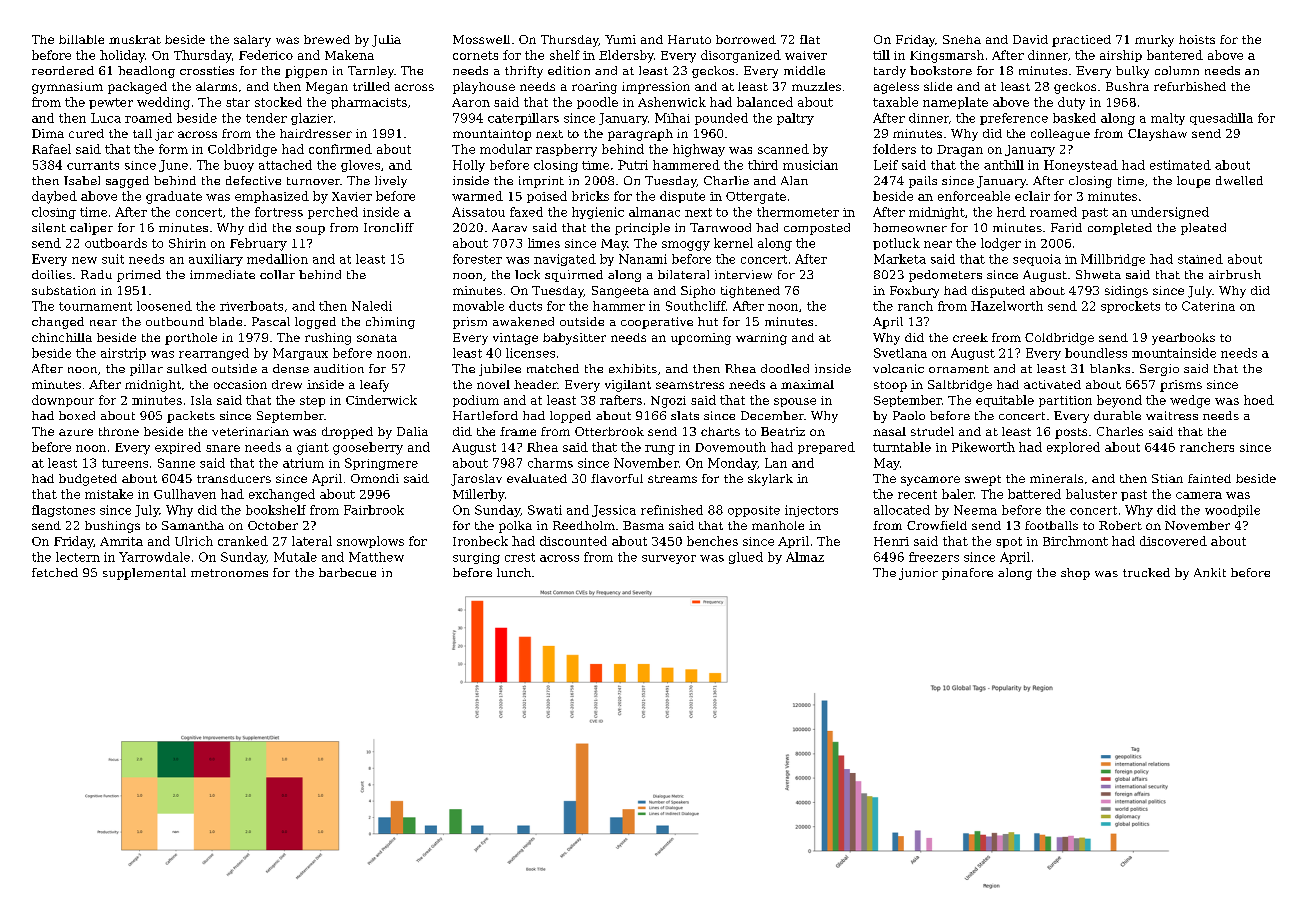 Image resolution: width=1308 pixels, height=924 pixels. I want to click on Margaux, so click(300, 354).
